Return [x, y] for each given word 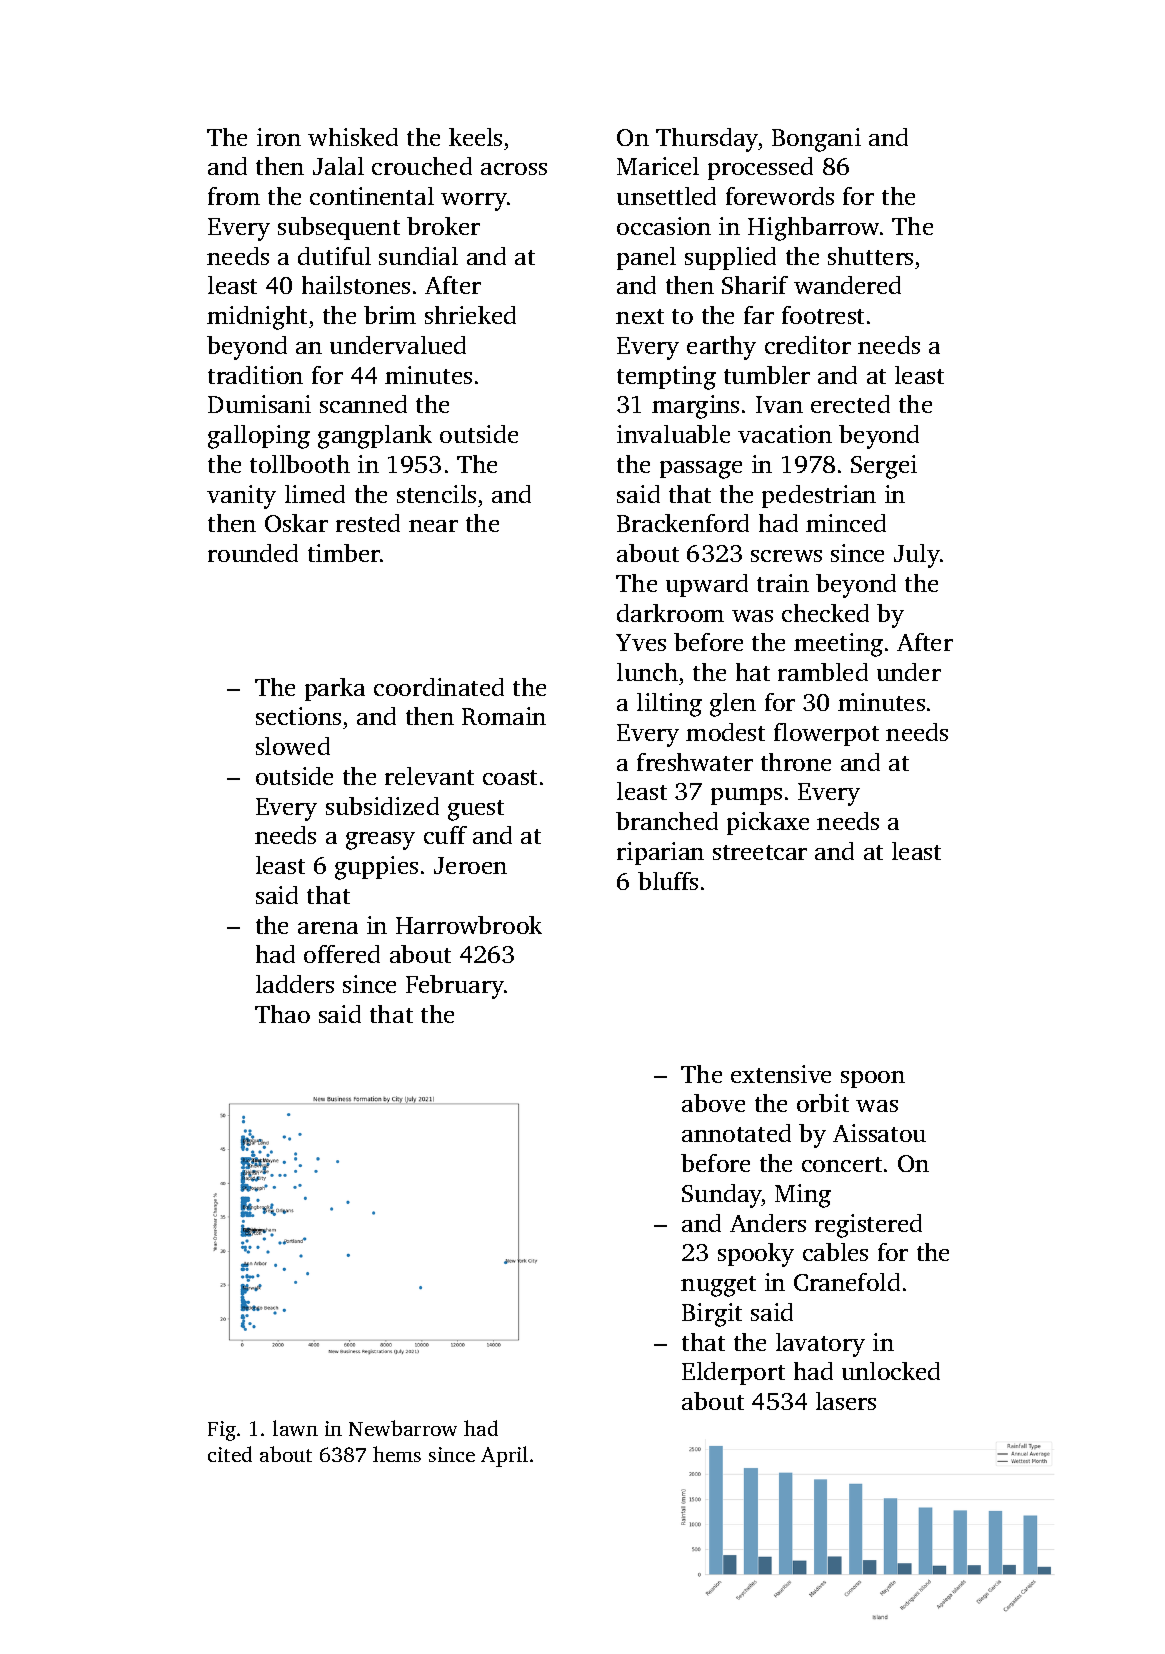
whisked [353, 137]
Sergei [884, 467]
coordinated [439, 687]
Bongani [816, 140]
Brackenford [683, 523]
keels [475, 137]
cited [230, 1454]
